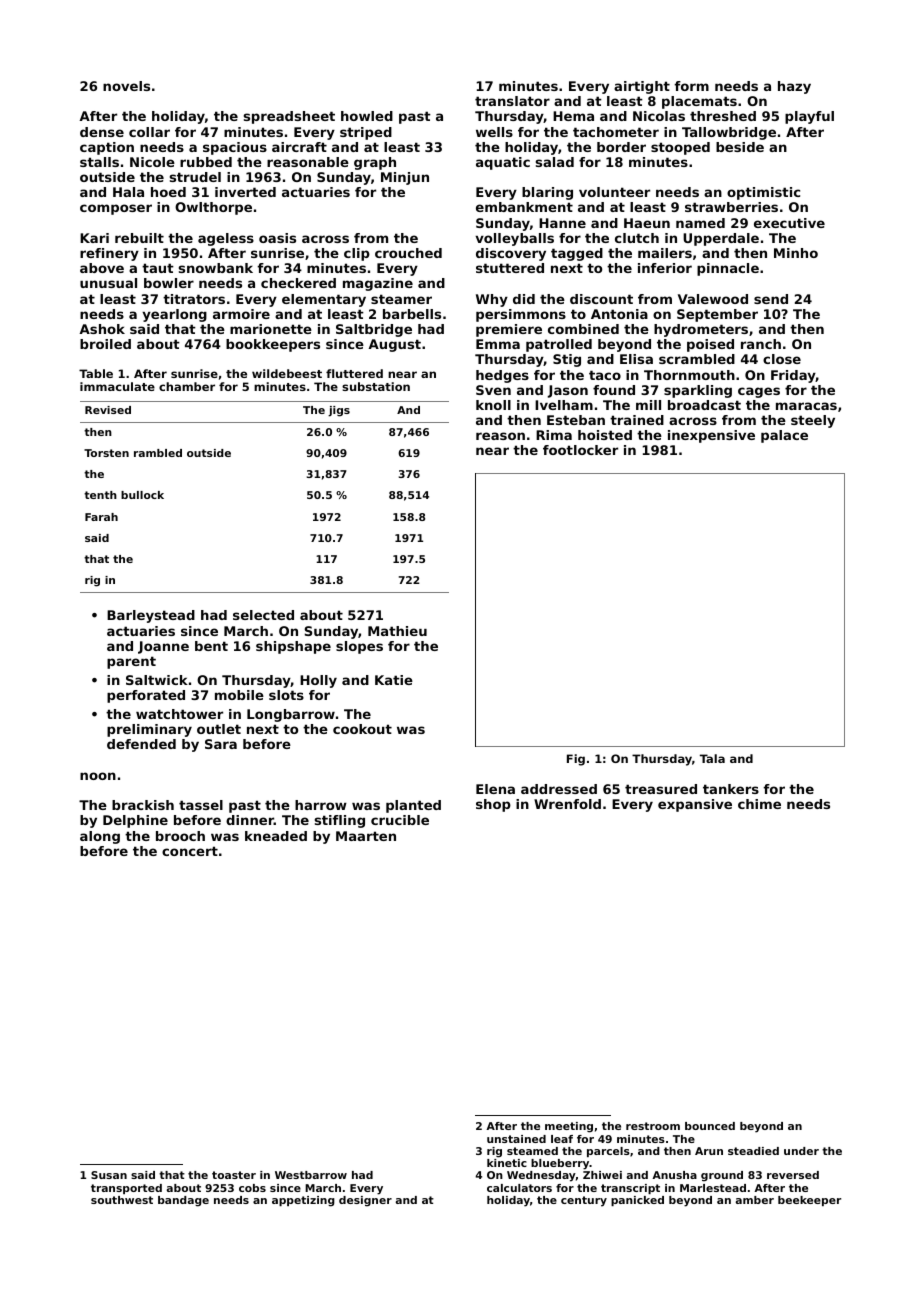 The height and width of the document is (1308, 924). What do you see at coordinates (190, 851) in the document?
I see `concert` at bounding box center [190, 851].
